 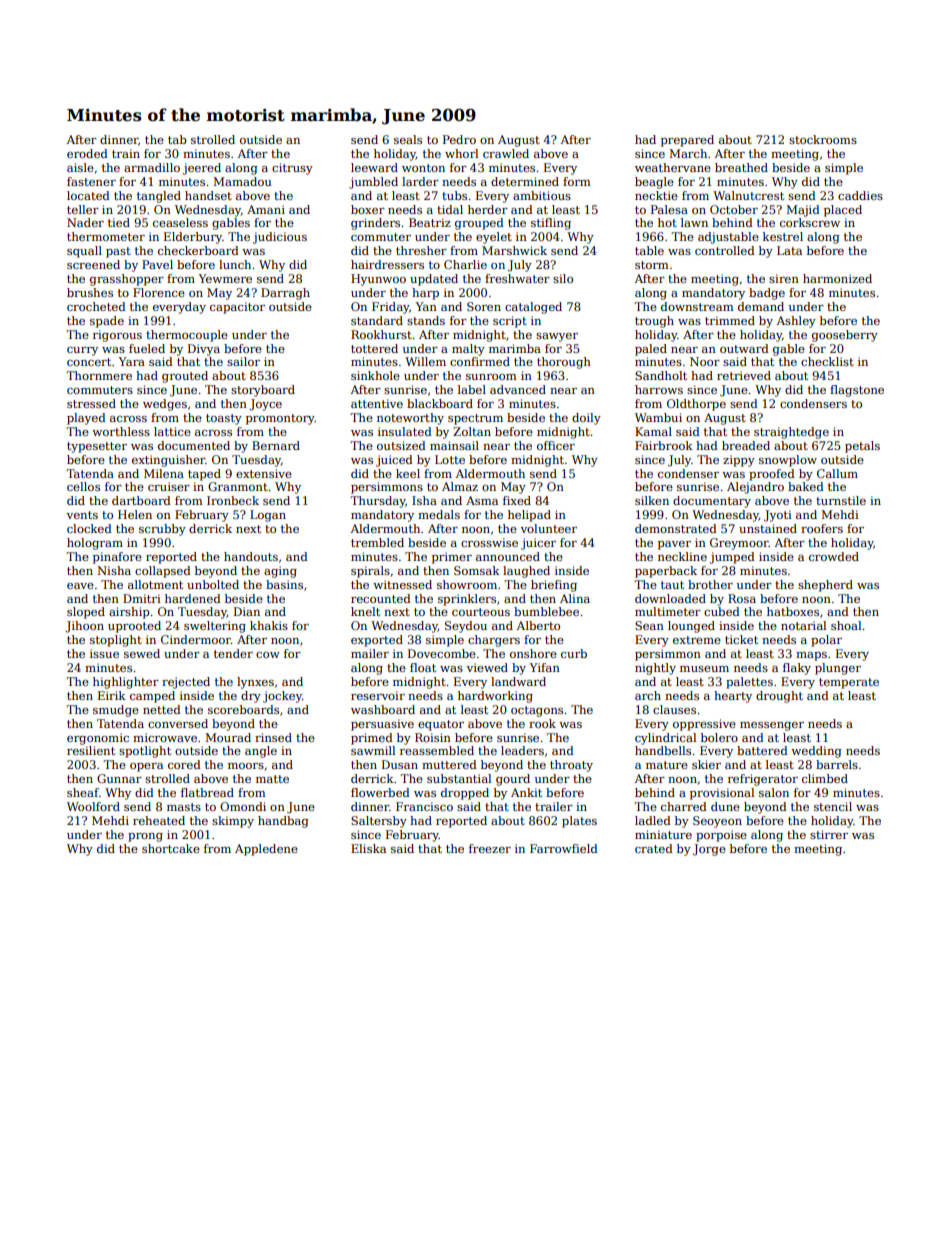 What do you see at coordinates (834, 556) in the page?
I see `crowded` at bounding box center [834, 556].
